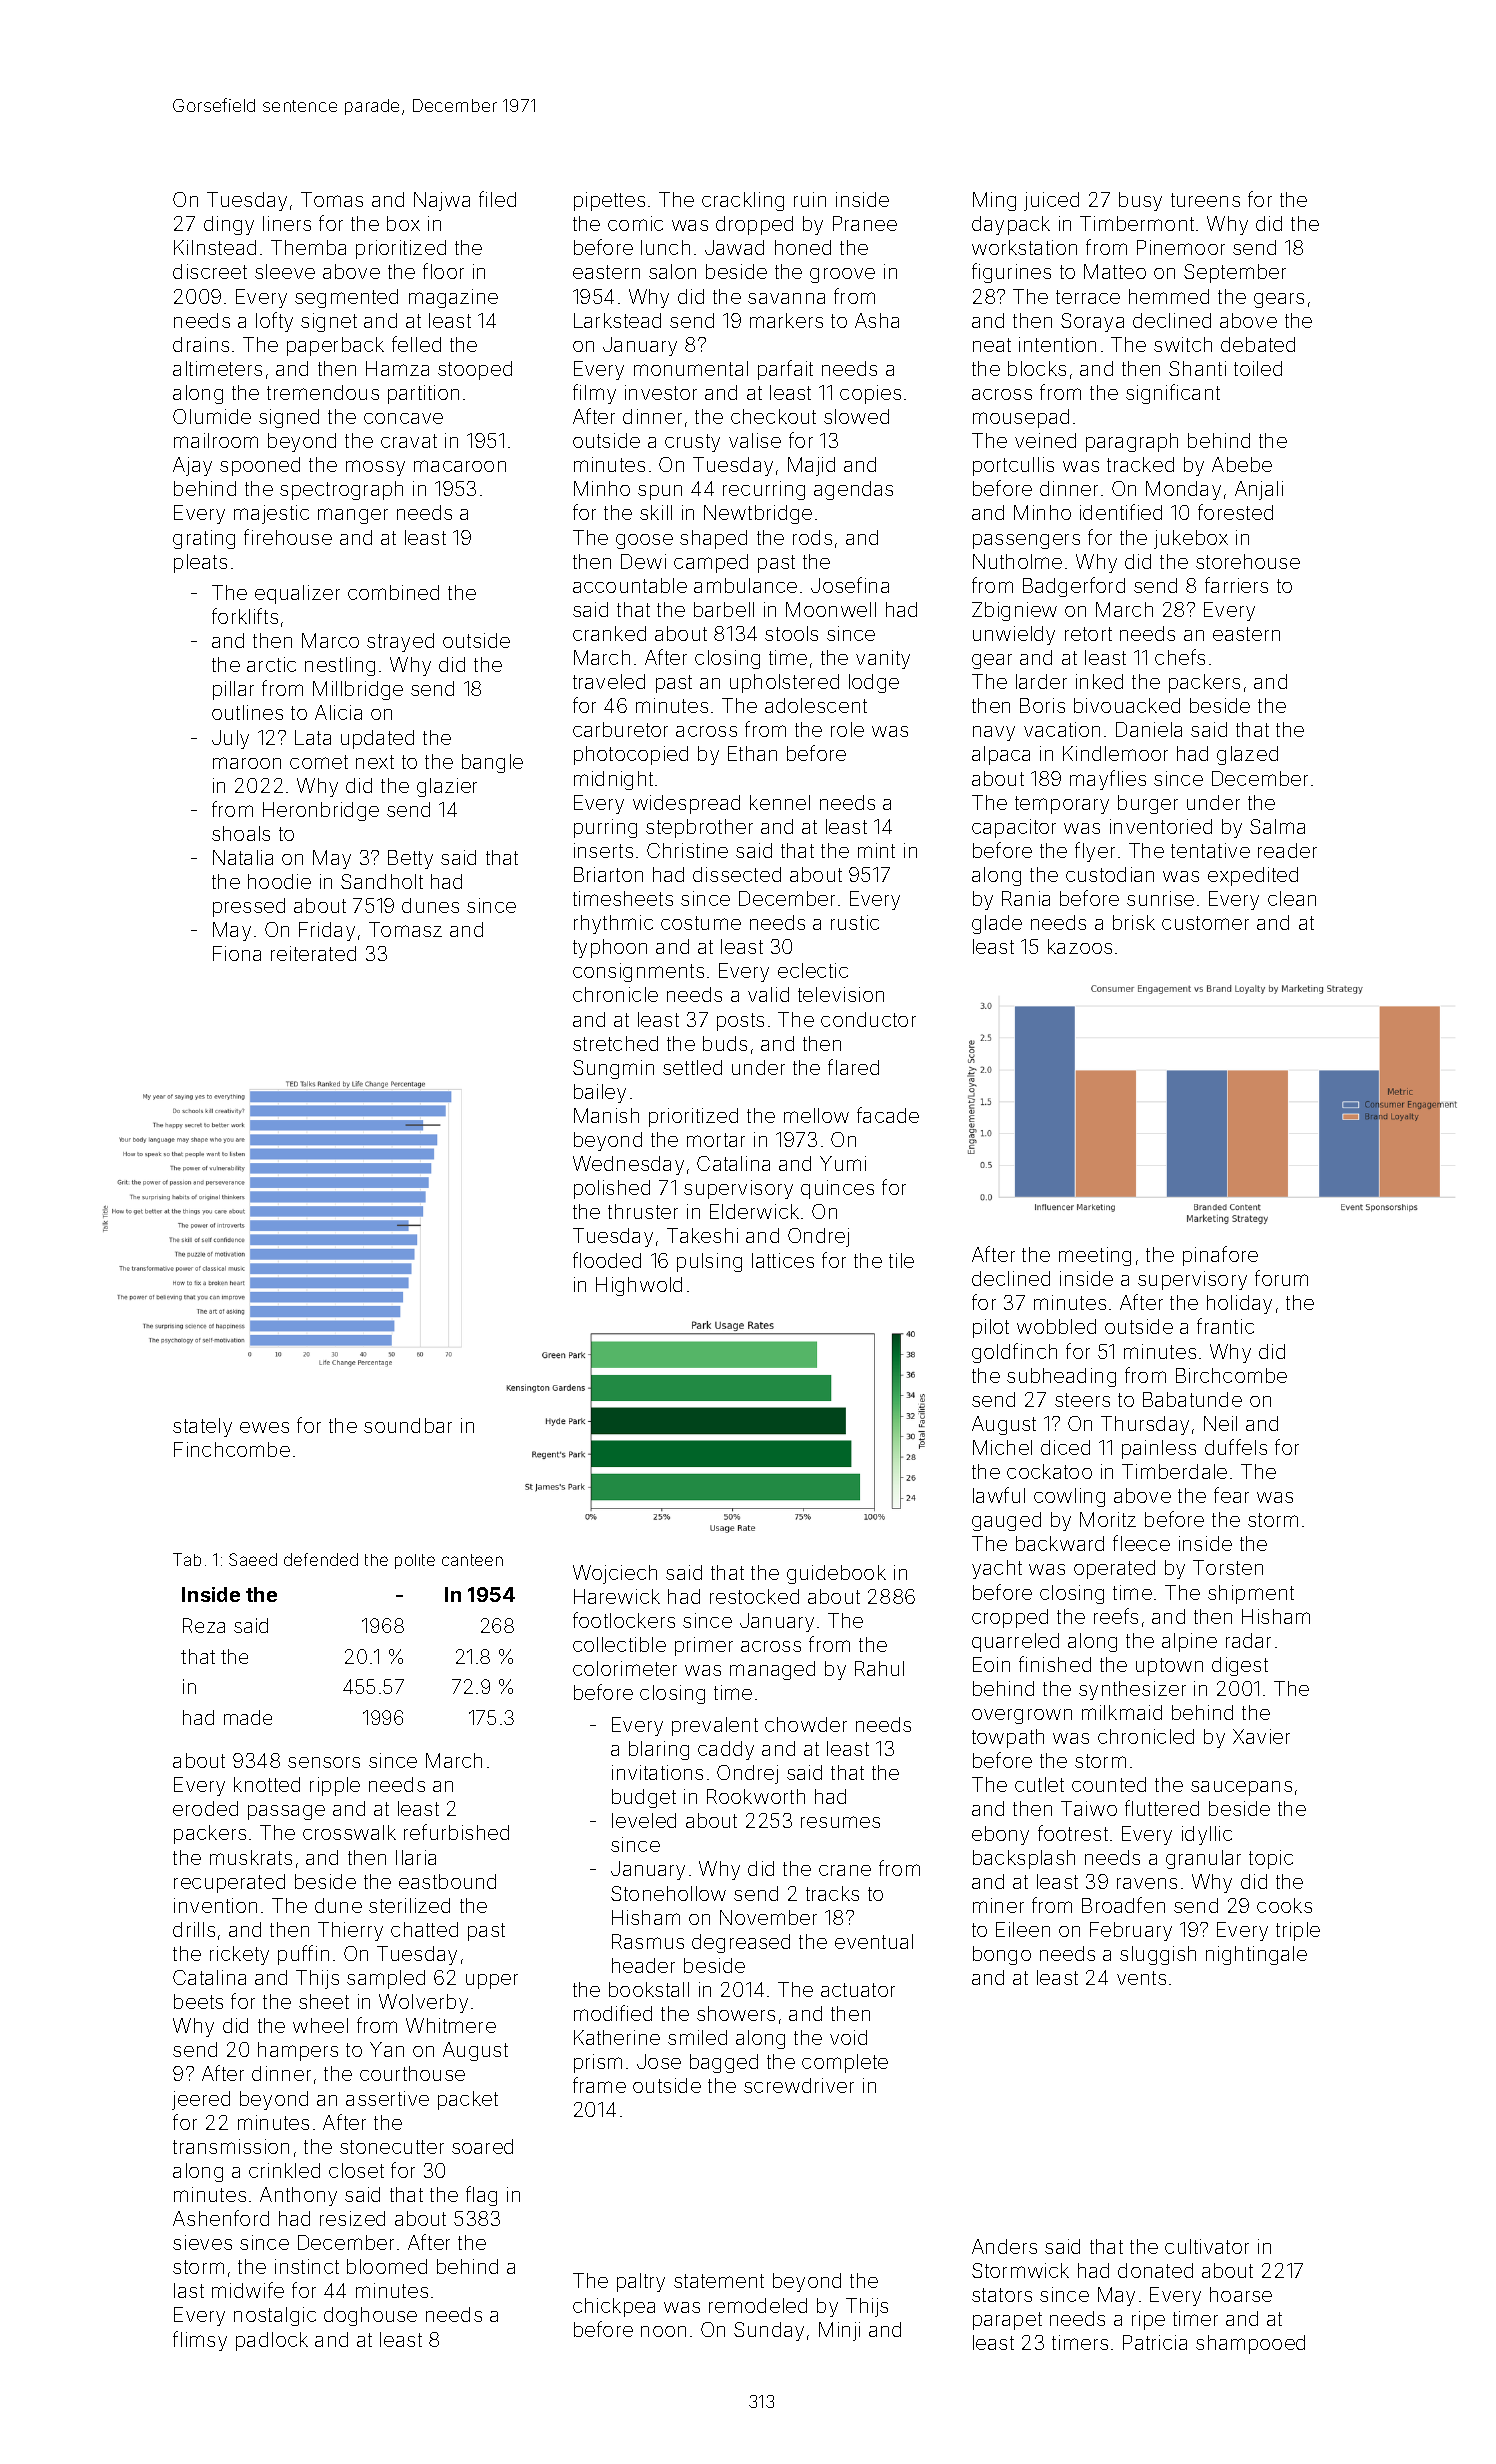  Describe the element at coordinates (810, 199) in the screenshot. I see `ruin` at that location.
